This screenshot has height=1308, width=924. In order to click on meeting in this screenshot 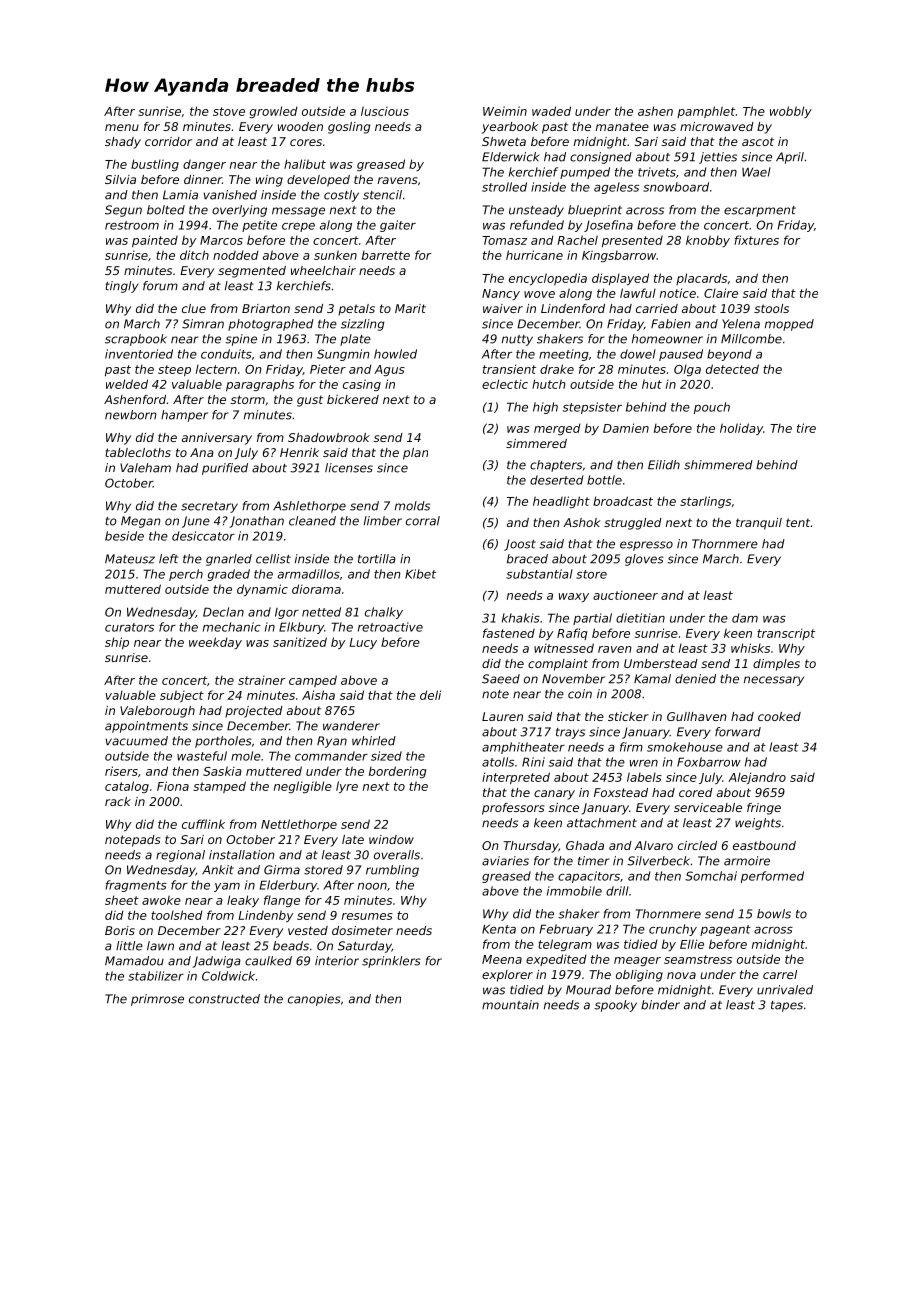, I will do `click(564, 355)`.
